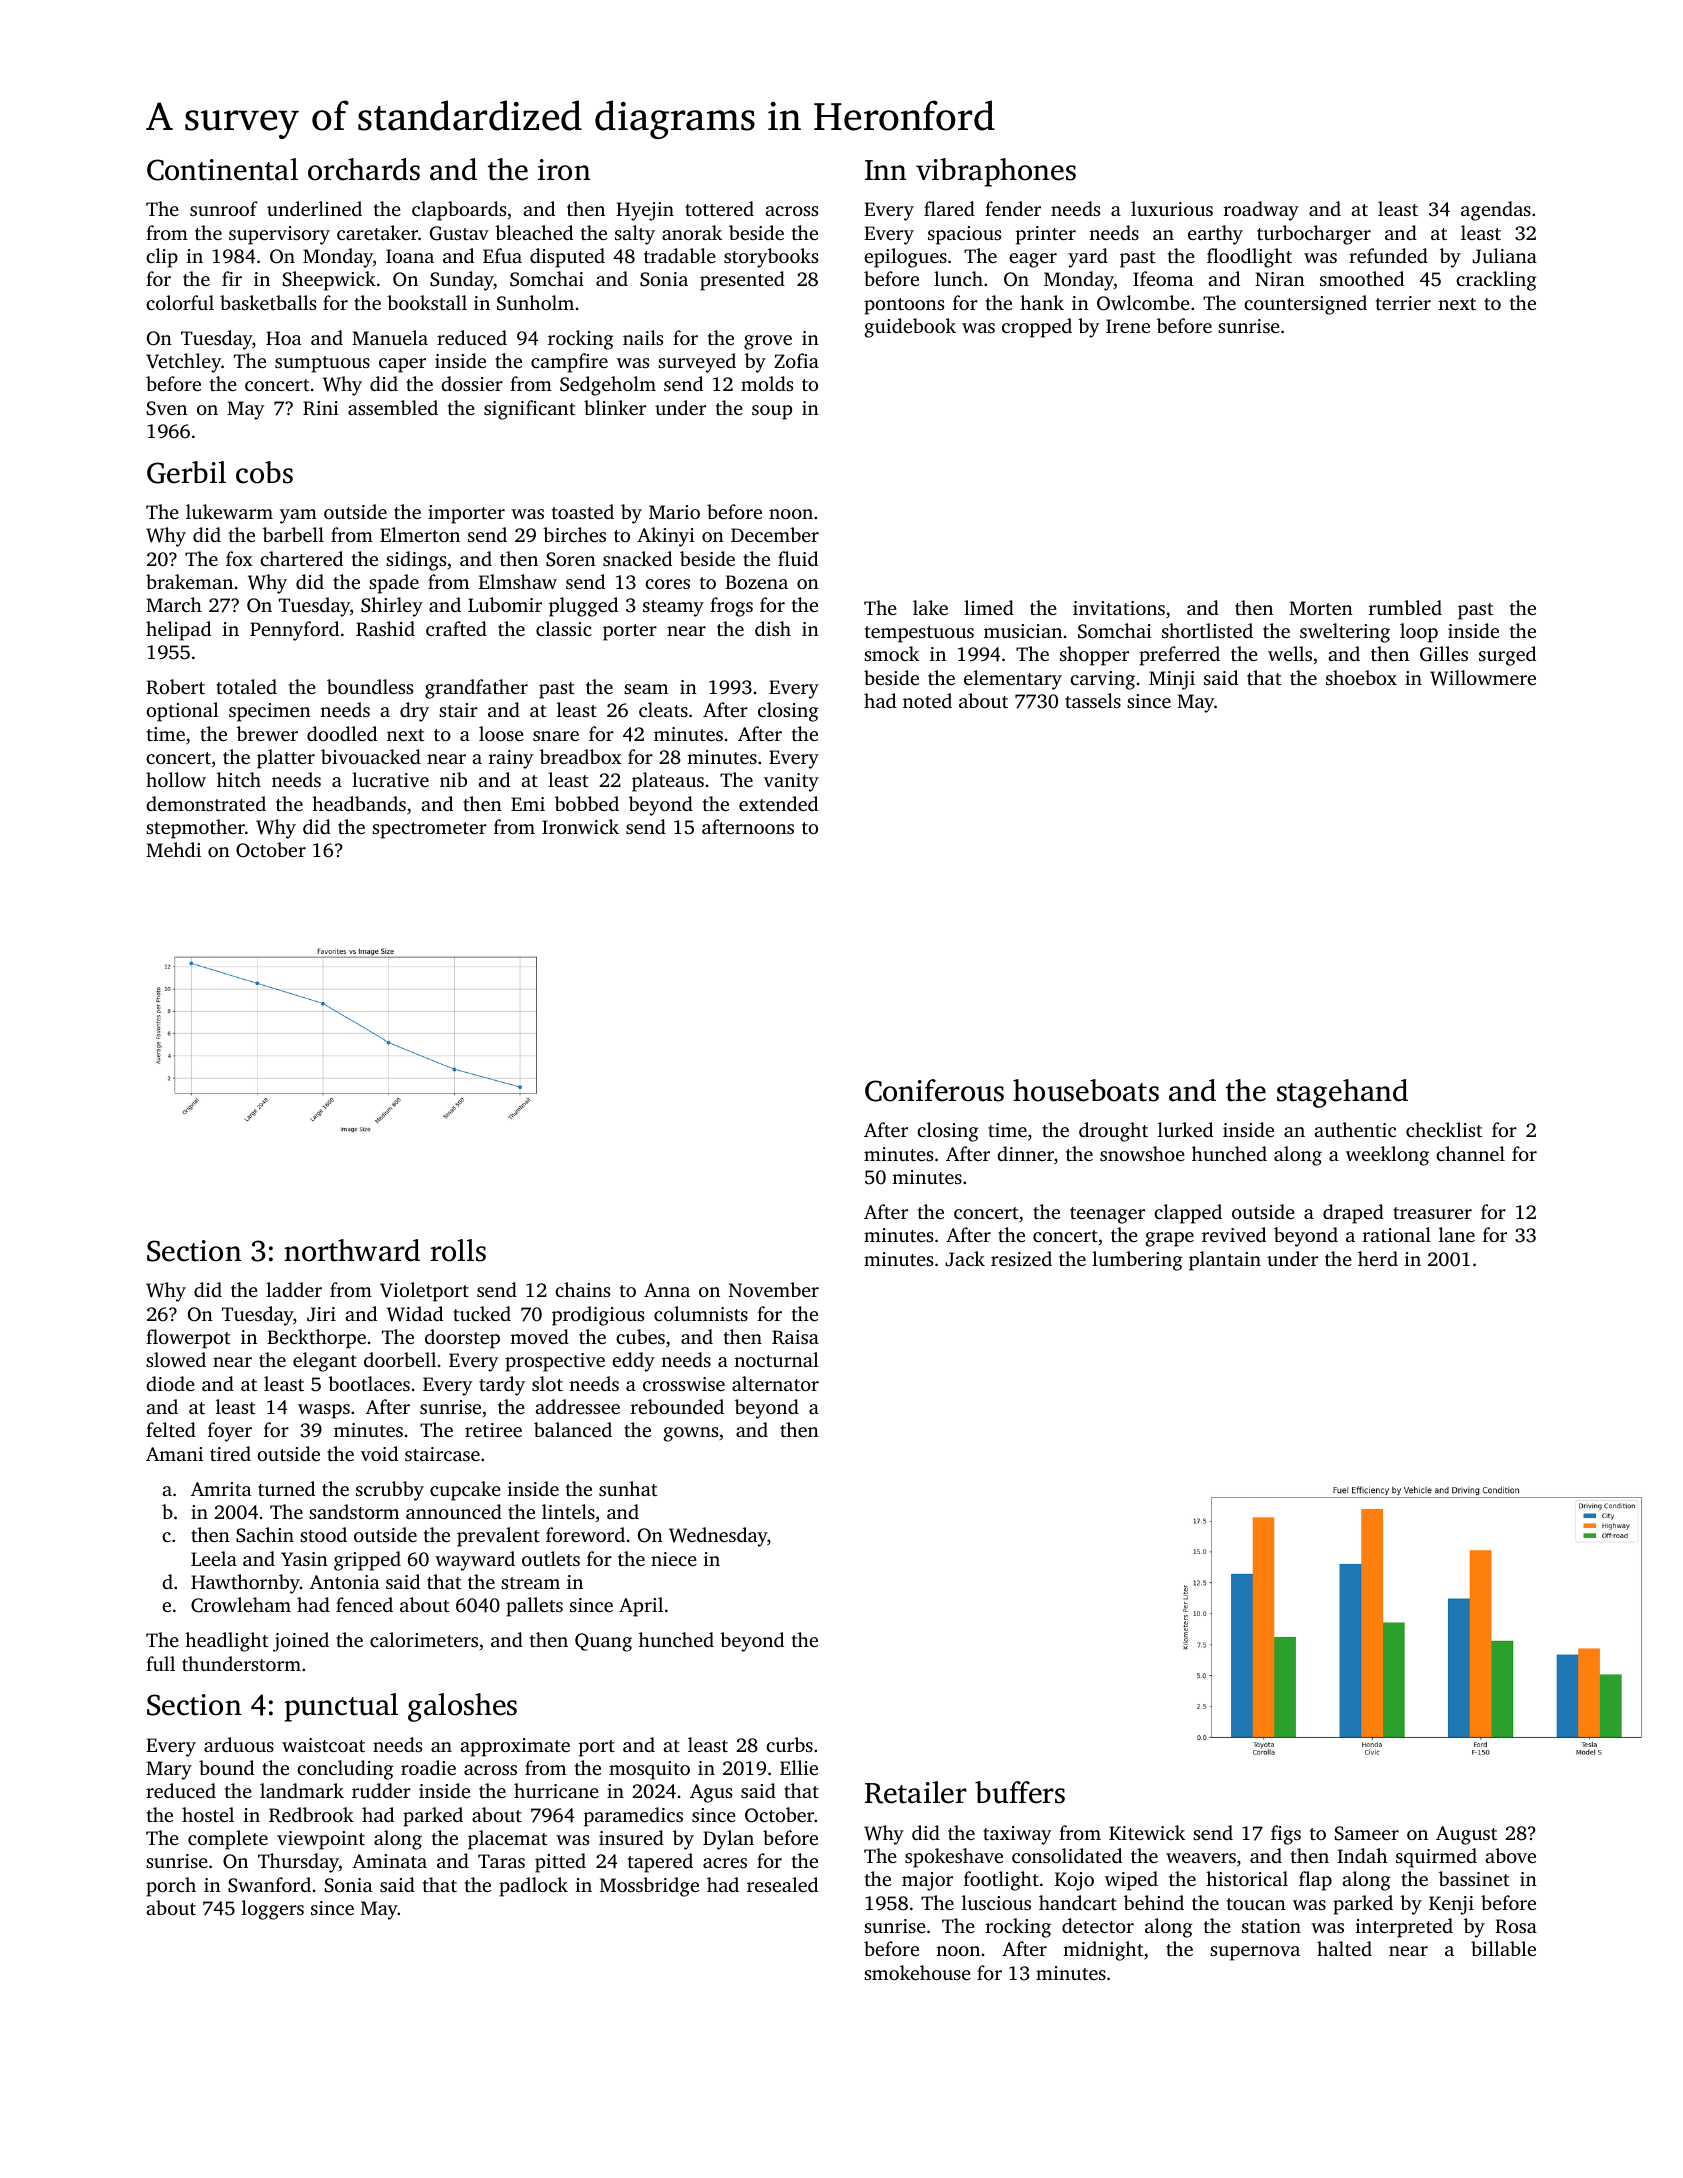  I want to click on alternator, so click(775, 1383).
